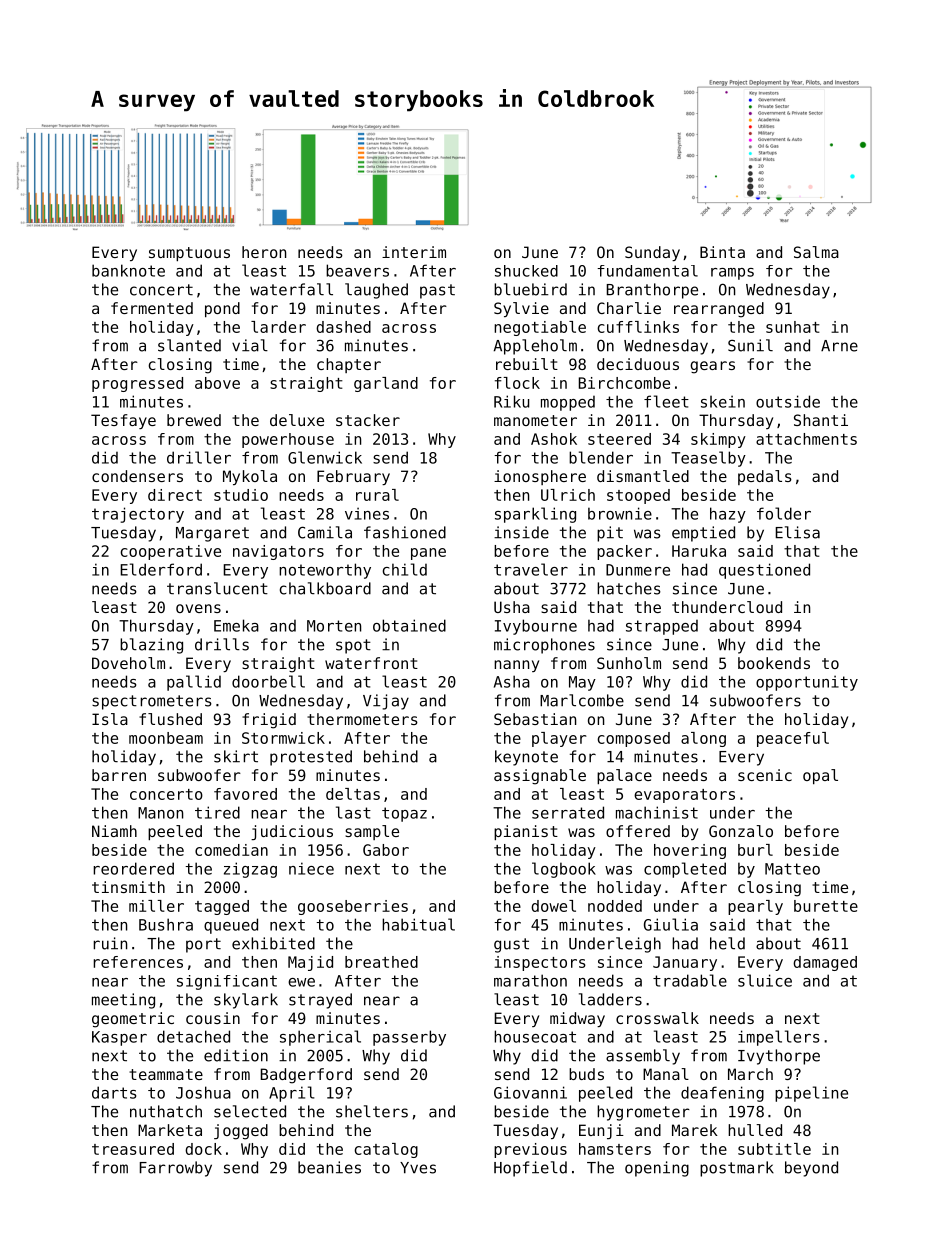  What do you see at coordinates (559, 739) in the document?
I see `player` at bounding box center [559, 739].
